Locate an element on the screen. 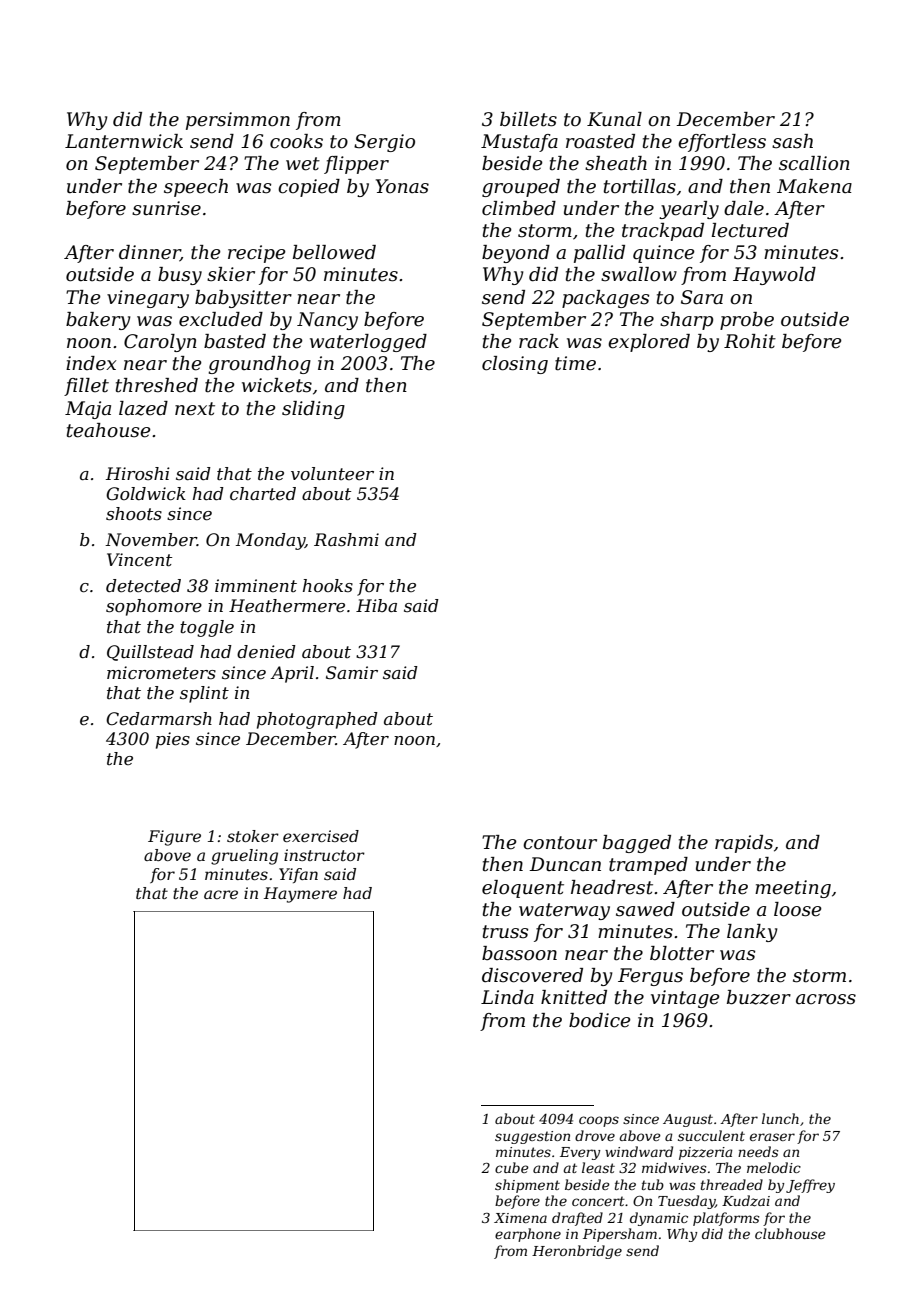 The width and height of the screenshot is (924, 1308). pies is located at coordinates (173, 740).
